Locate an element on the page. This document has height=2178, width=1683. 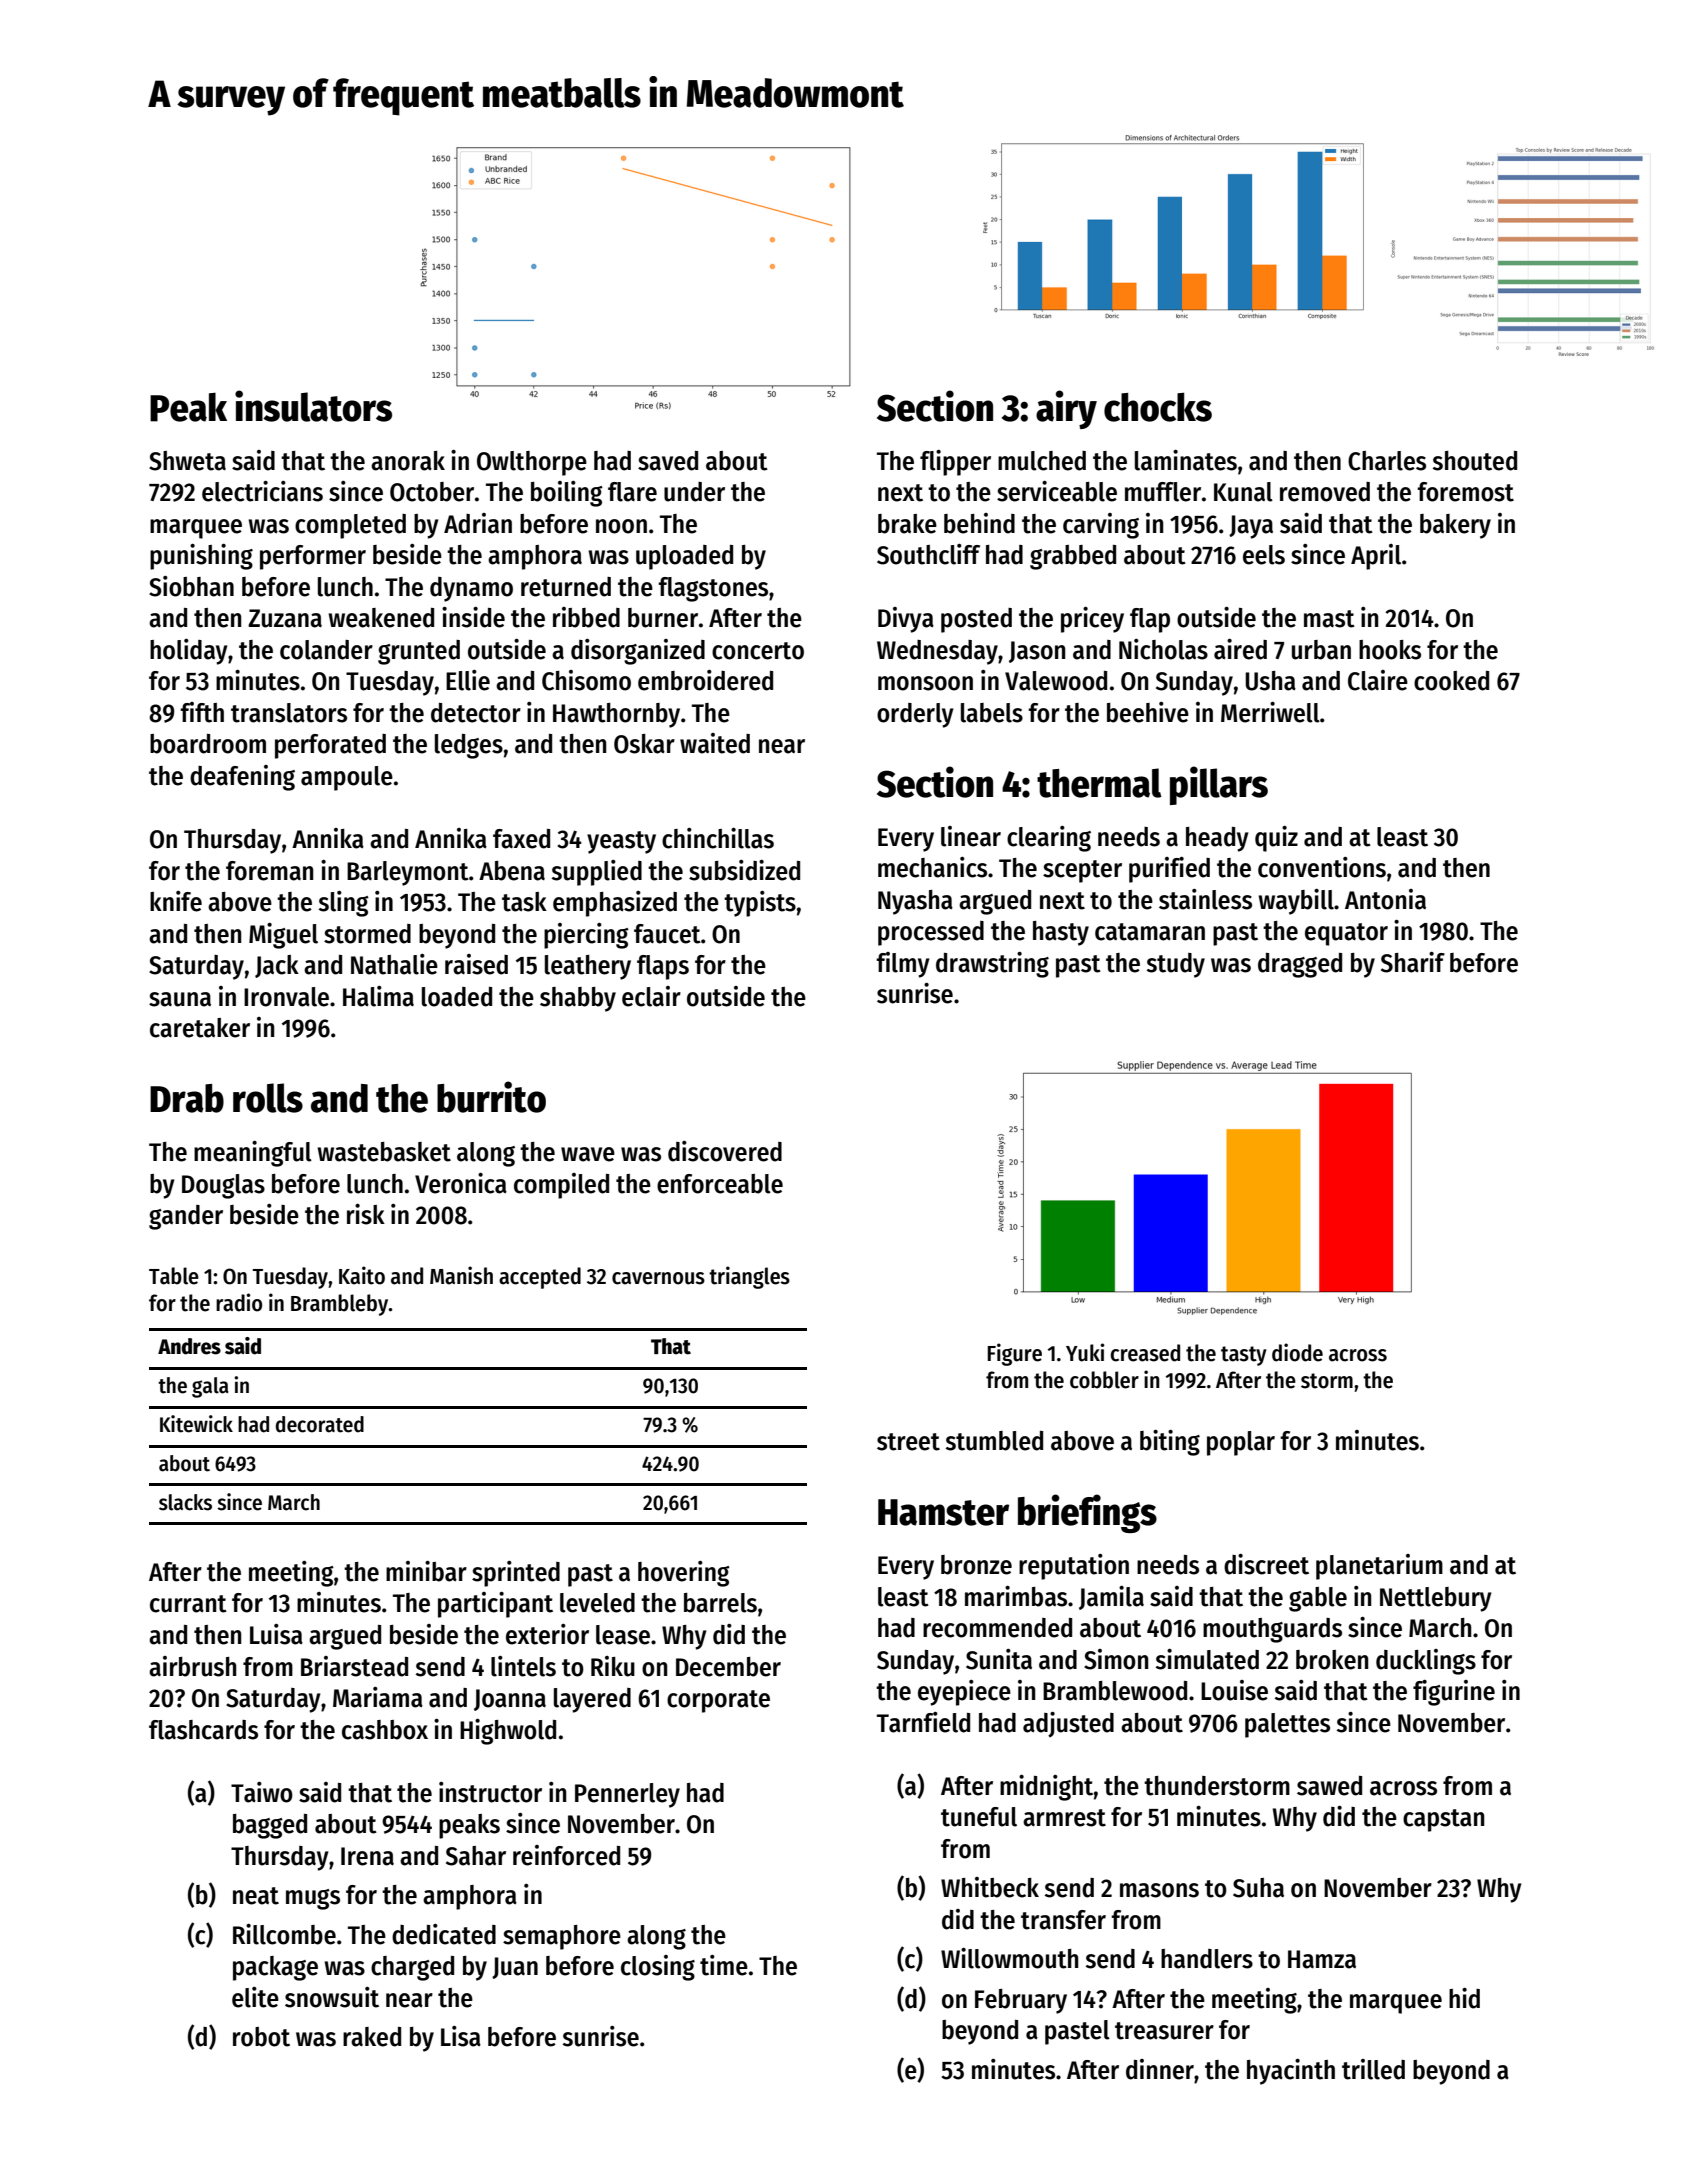
robot is located at coordinates (261, 2037).
